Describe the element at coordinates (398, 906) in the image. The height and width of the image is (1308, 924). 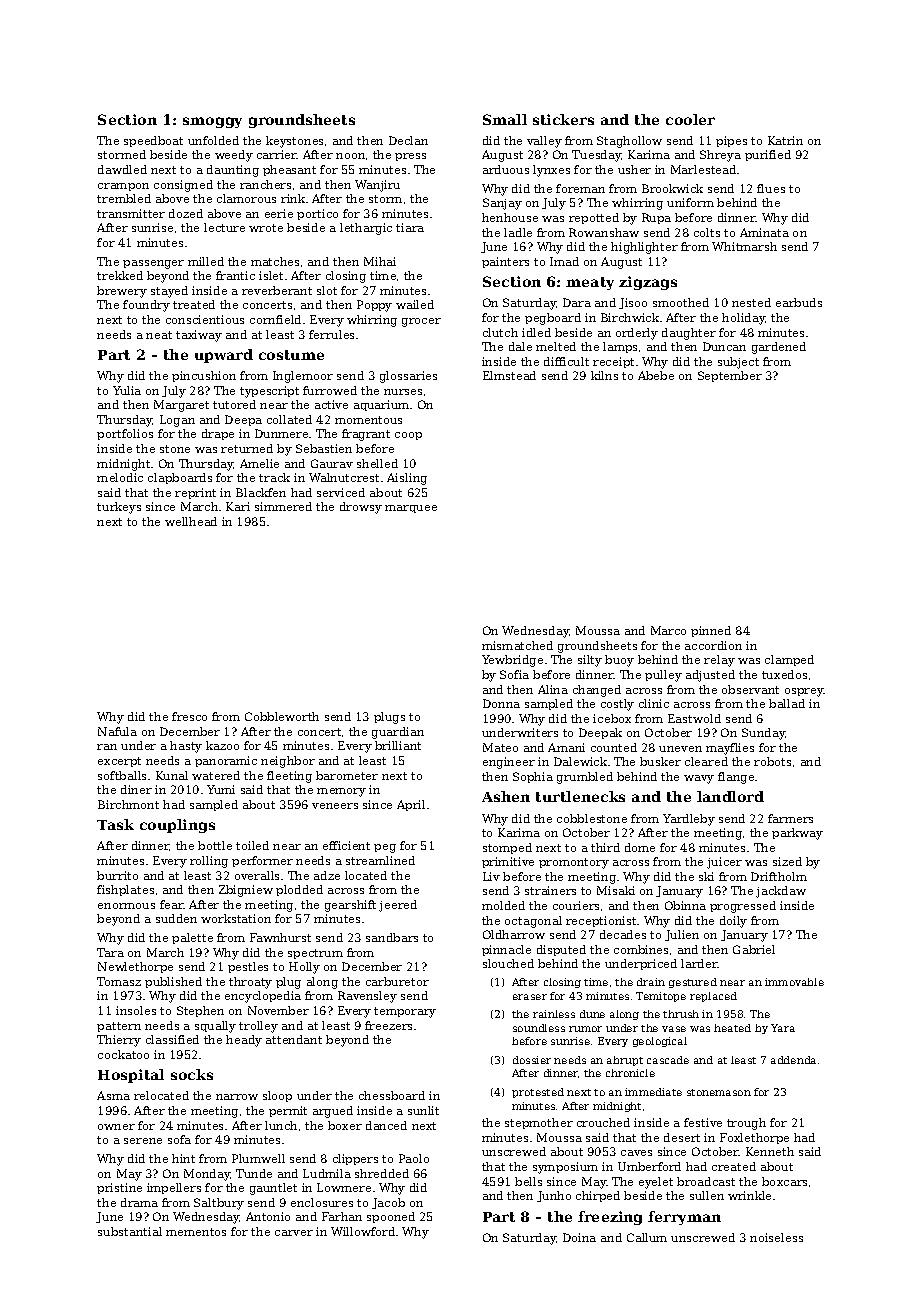
I see `jeered` at that location.
